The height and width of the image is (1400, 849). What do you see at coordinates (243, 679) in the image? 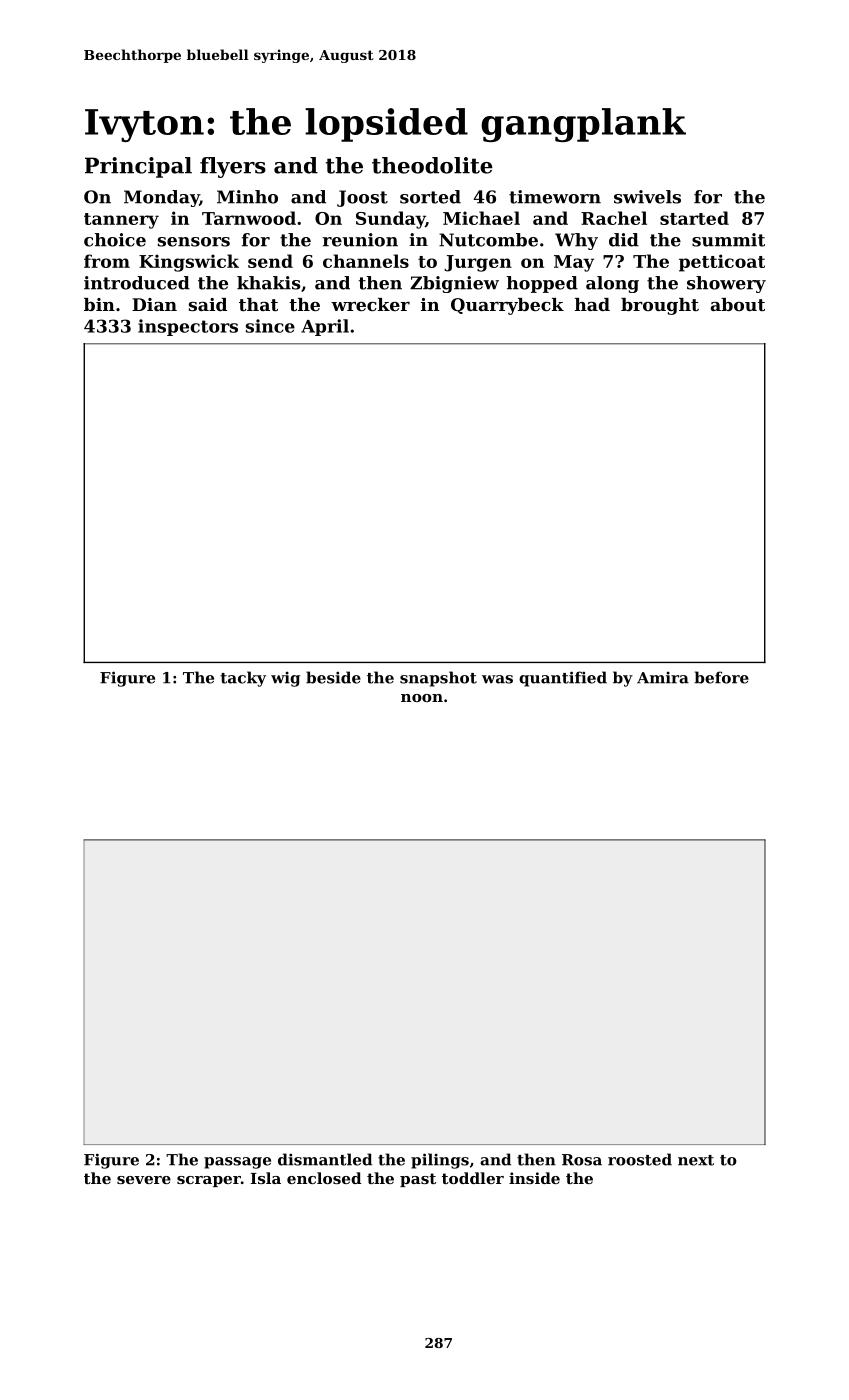
I see `tacky` at bounding box center [243, 679].
